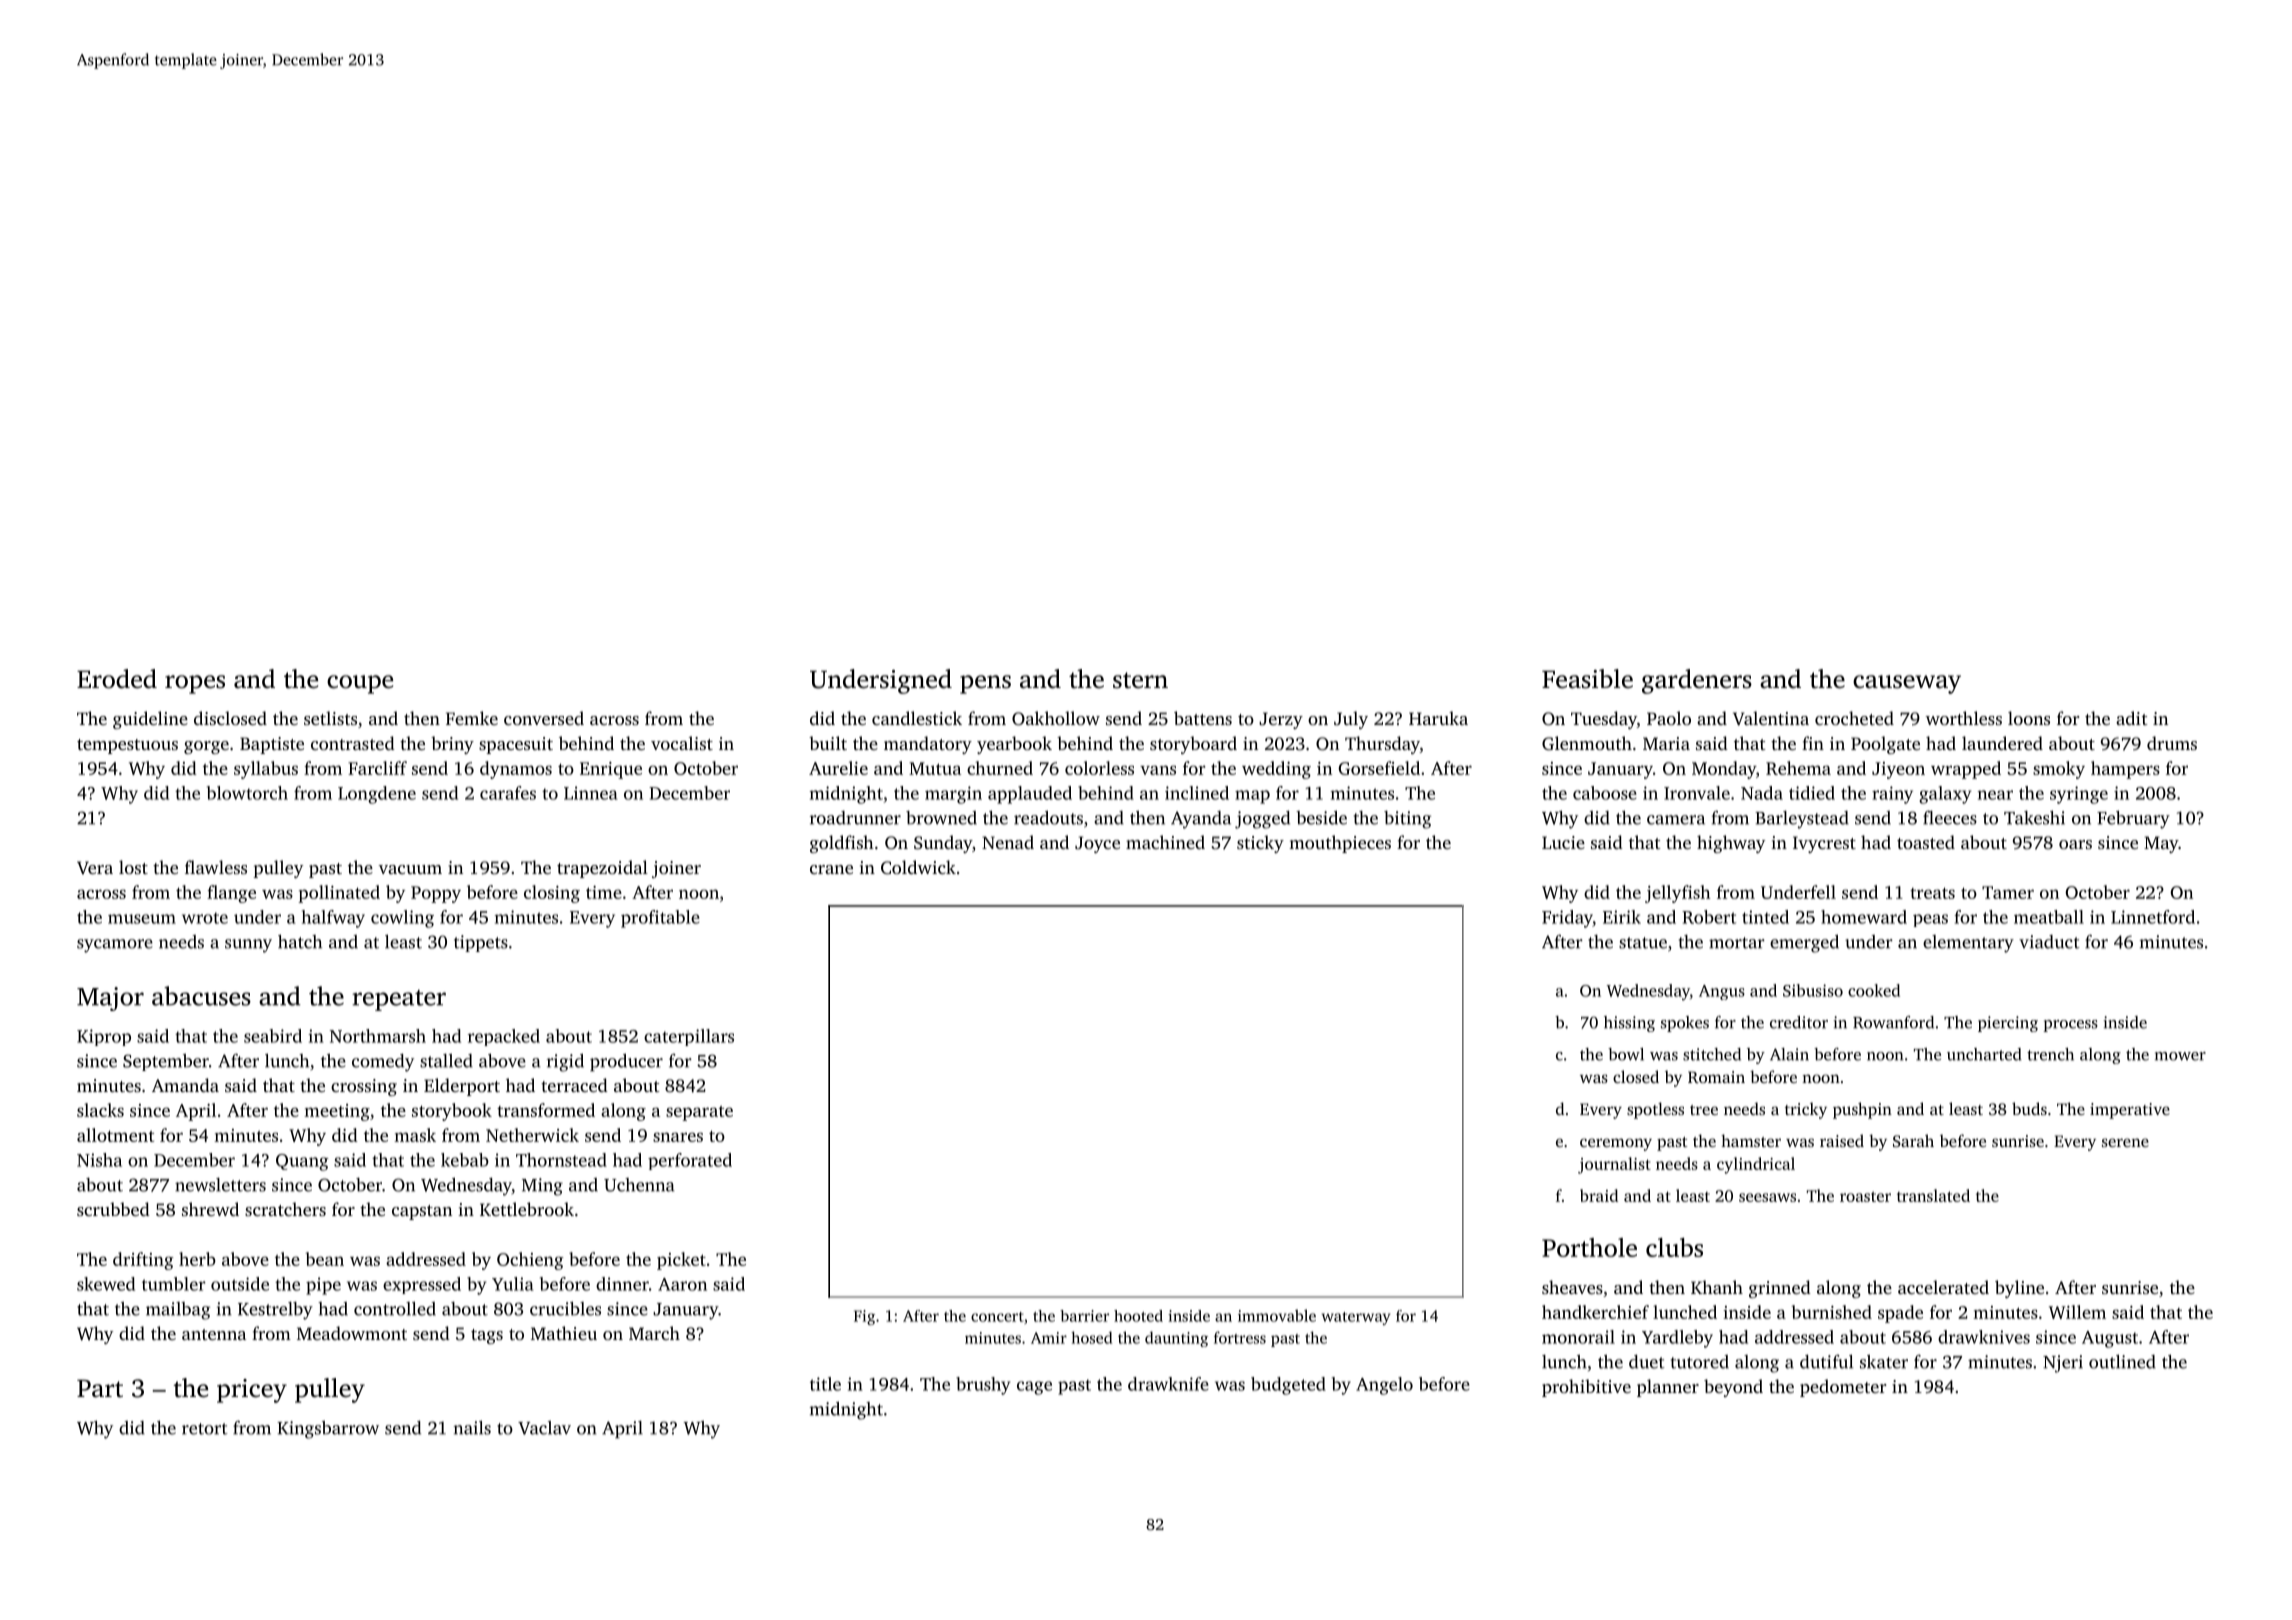  Describe the element at coordinates (1276, 770) in the document. I see `wedding` at that location.
